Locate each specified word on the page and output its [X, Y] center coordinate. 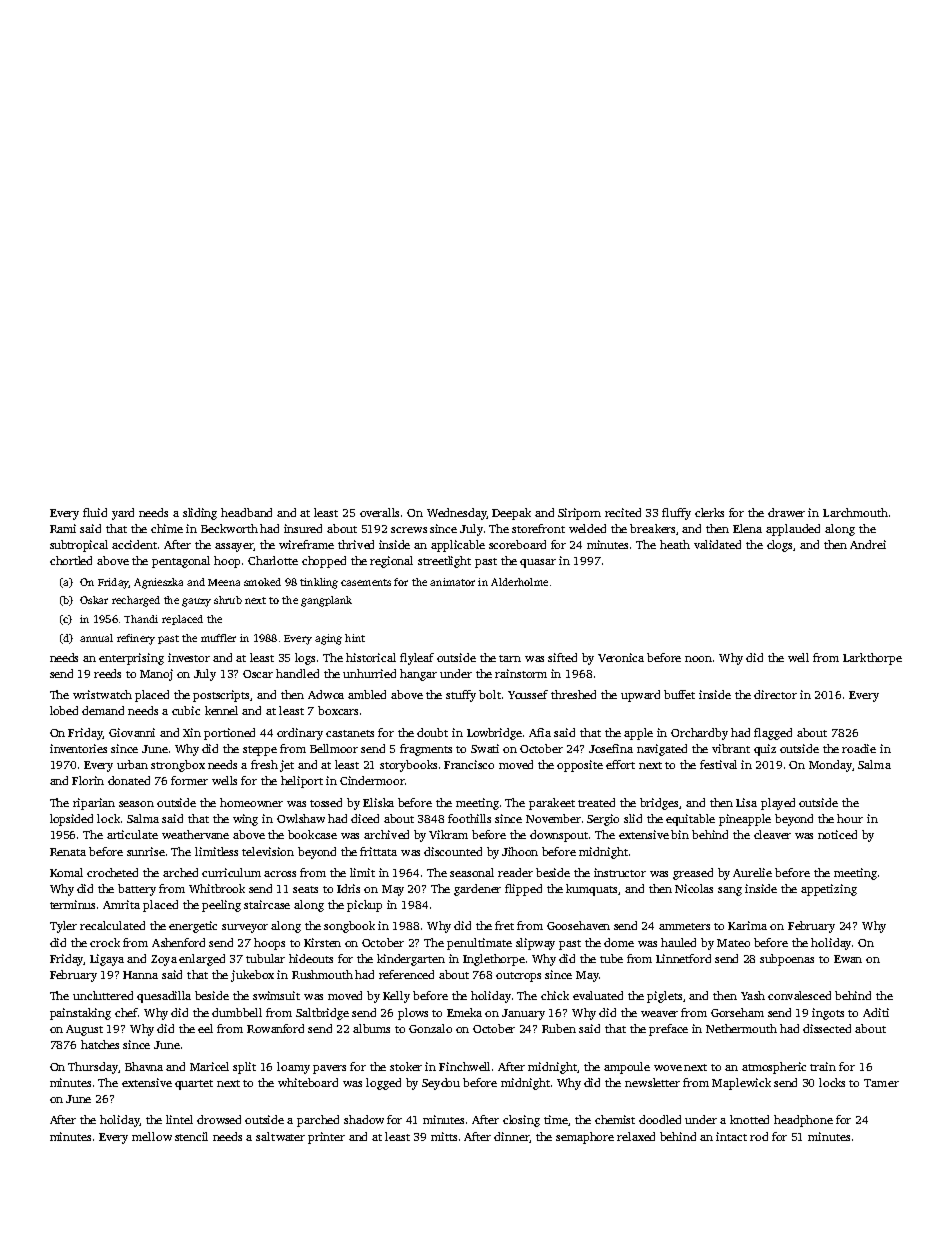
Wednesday [457, 514]
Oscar [258, 674]
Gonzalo [430, 1028]
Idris [348, 888]
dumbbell [237, 1012]
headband [246, 512]
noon [698, 659]
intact [731, 1136]
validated [717, 544]
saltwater [280, 1136]
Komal [66, 872]
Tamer [881, 1083]
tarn [510, 658]
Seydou [441, 1084]
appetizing [829, 890]
